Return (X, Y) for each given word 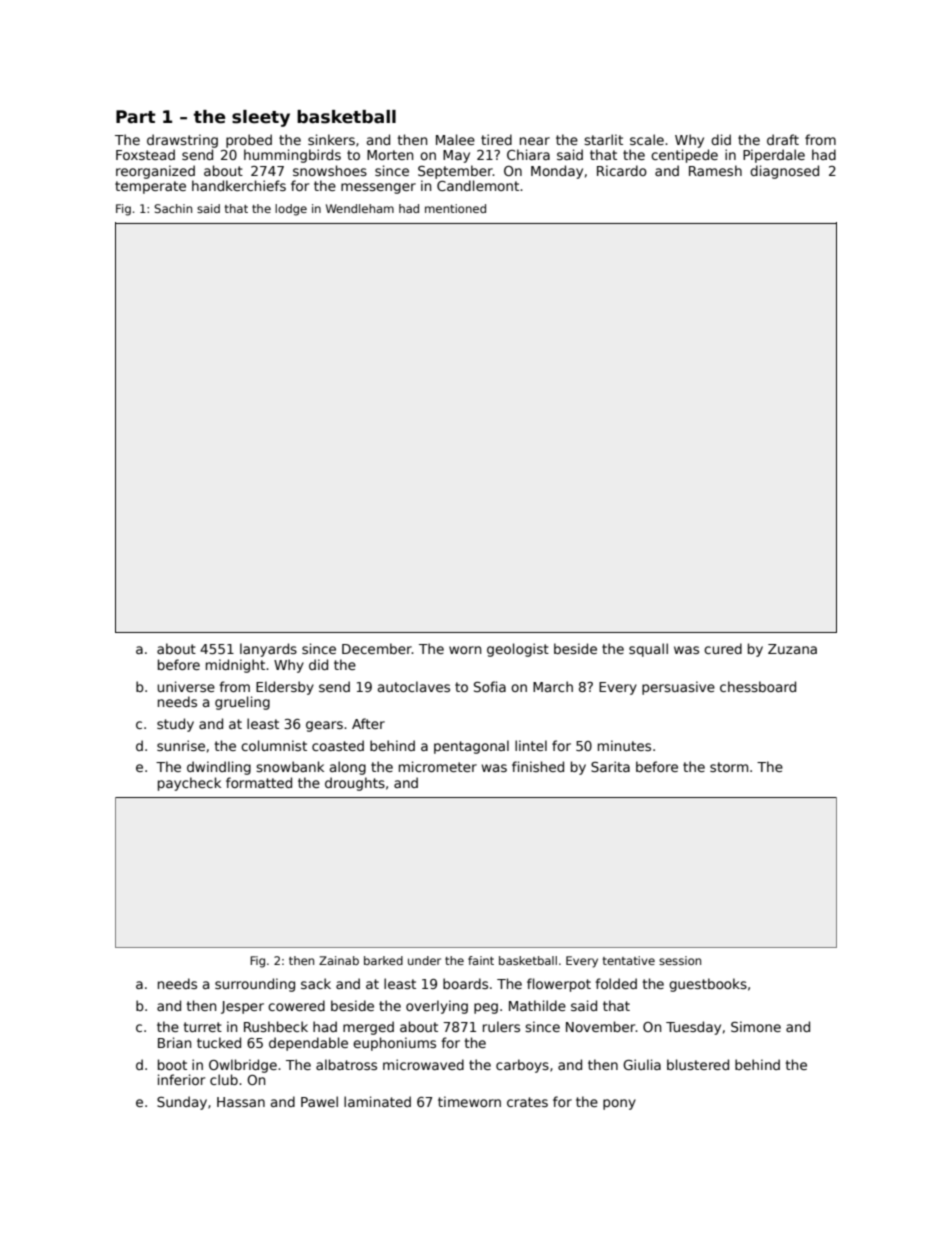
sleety (261, 118)
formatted (259, 782)
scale (647, 139)
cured (723, 648)
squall (648, 650)
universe (186, 686)
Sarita (610, 766)
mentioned (455, 208)
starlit (603, 139)
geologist (518, 650)
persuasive (678, 688)
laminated (377, 1101)
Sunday (182, 1103)
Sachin (173, 208)
